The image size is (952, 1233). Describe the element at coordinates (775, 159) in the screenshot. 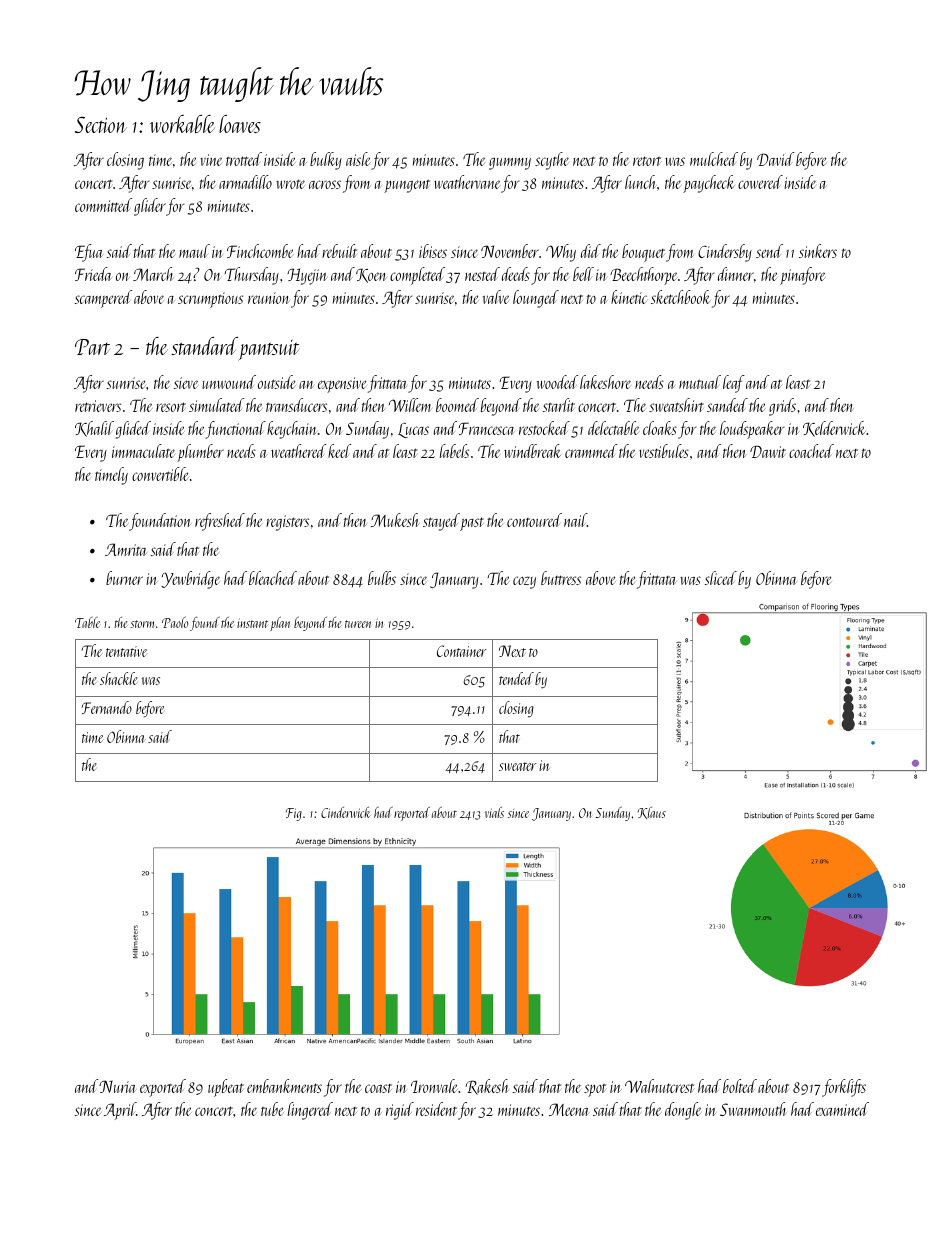

I see `David` at that location.
